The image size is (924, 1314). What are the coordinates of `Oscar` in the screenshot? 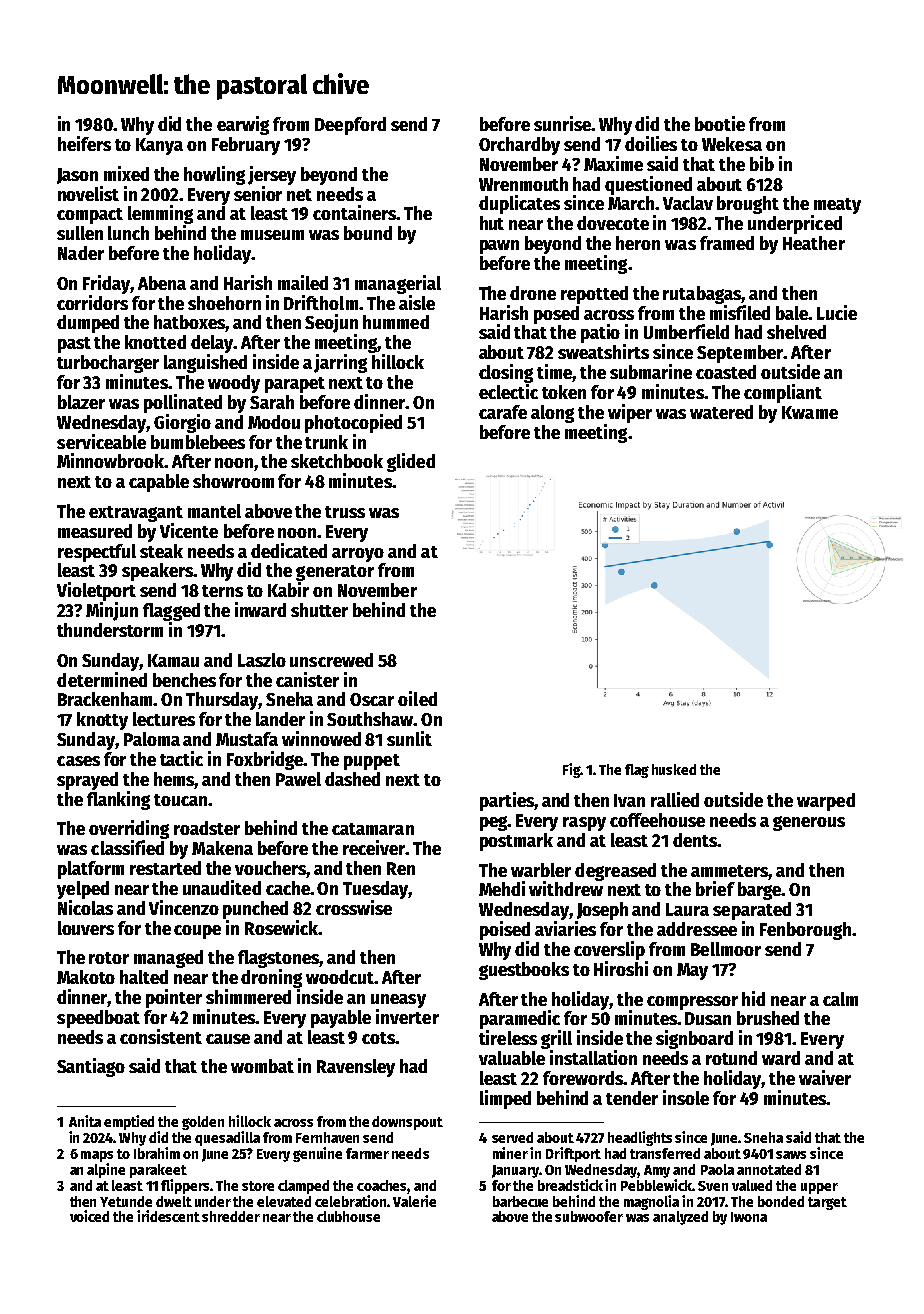 It's located at (372, 699).
